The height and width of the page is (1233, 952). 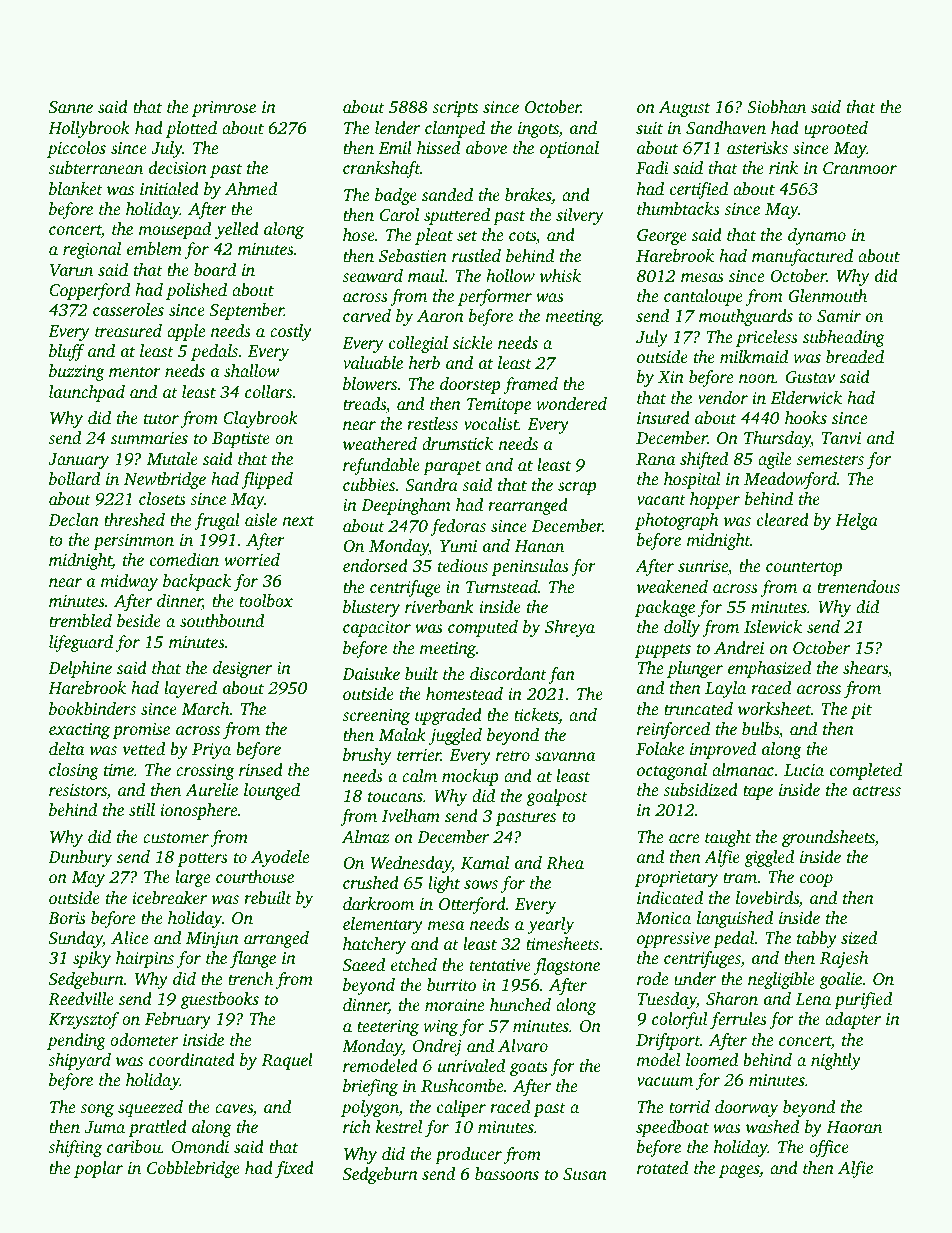 I want to click on summaries, so click(x=149, y=438).
